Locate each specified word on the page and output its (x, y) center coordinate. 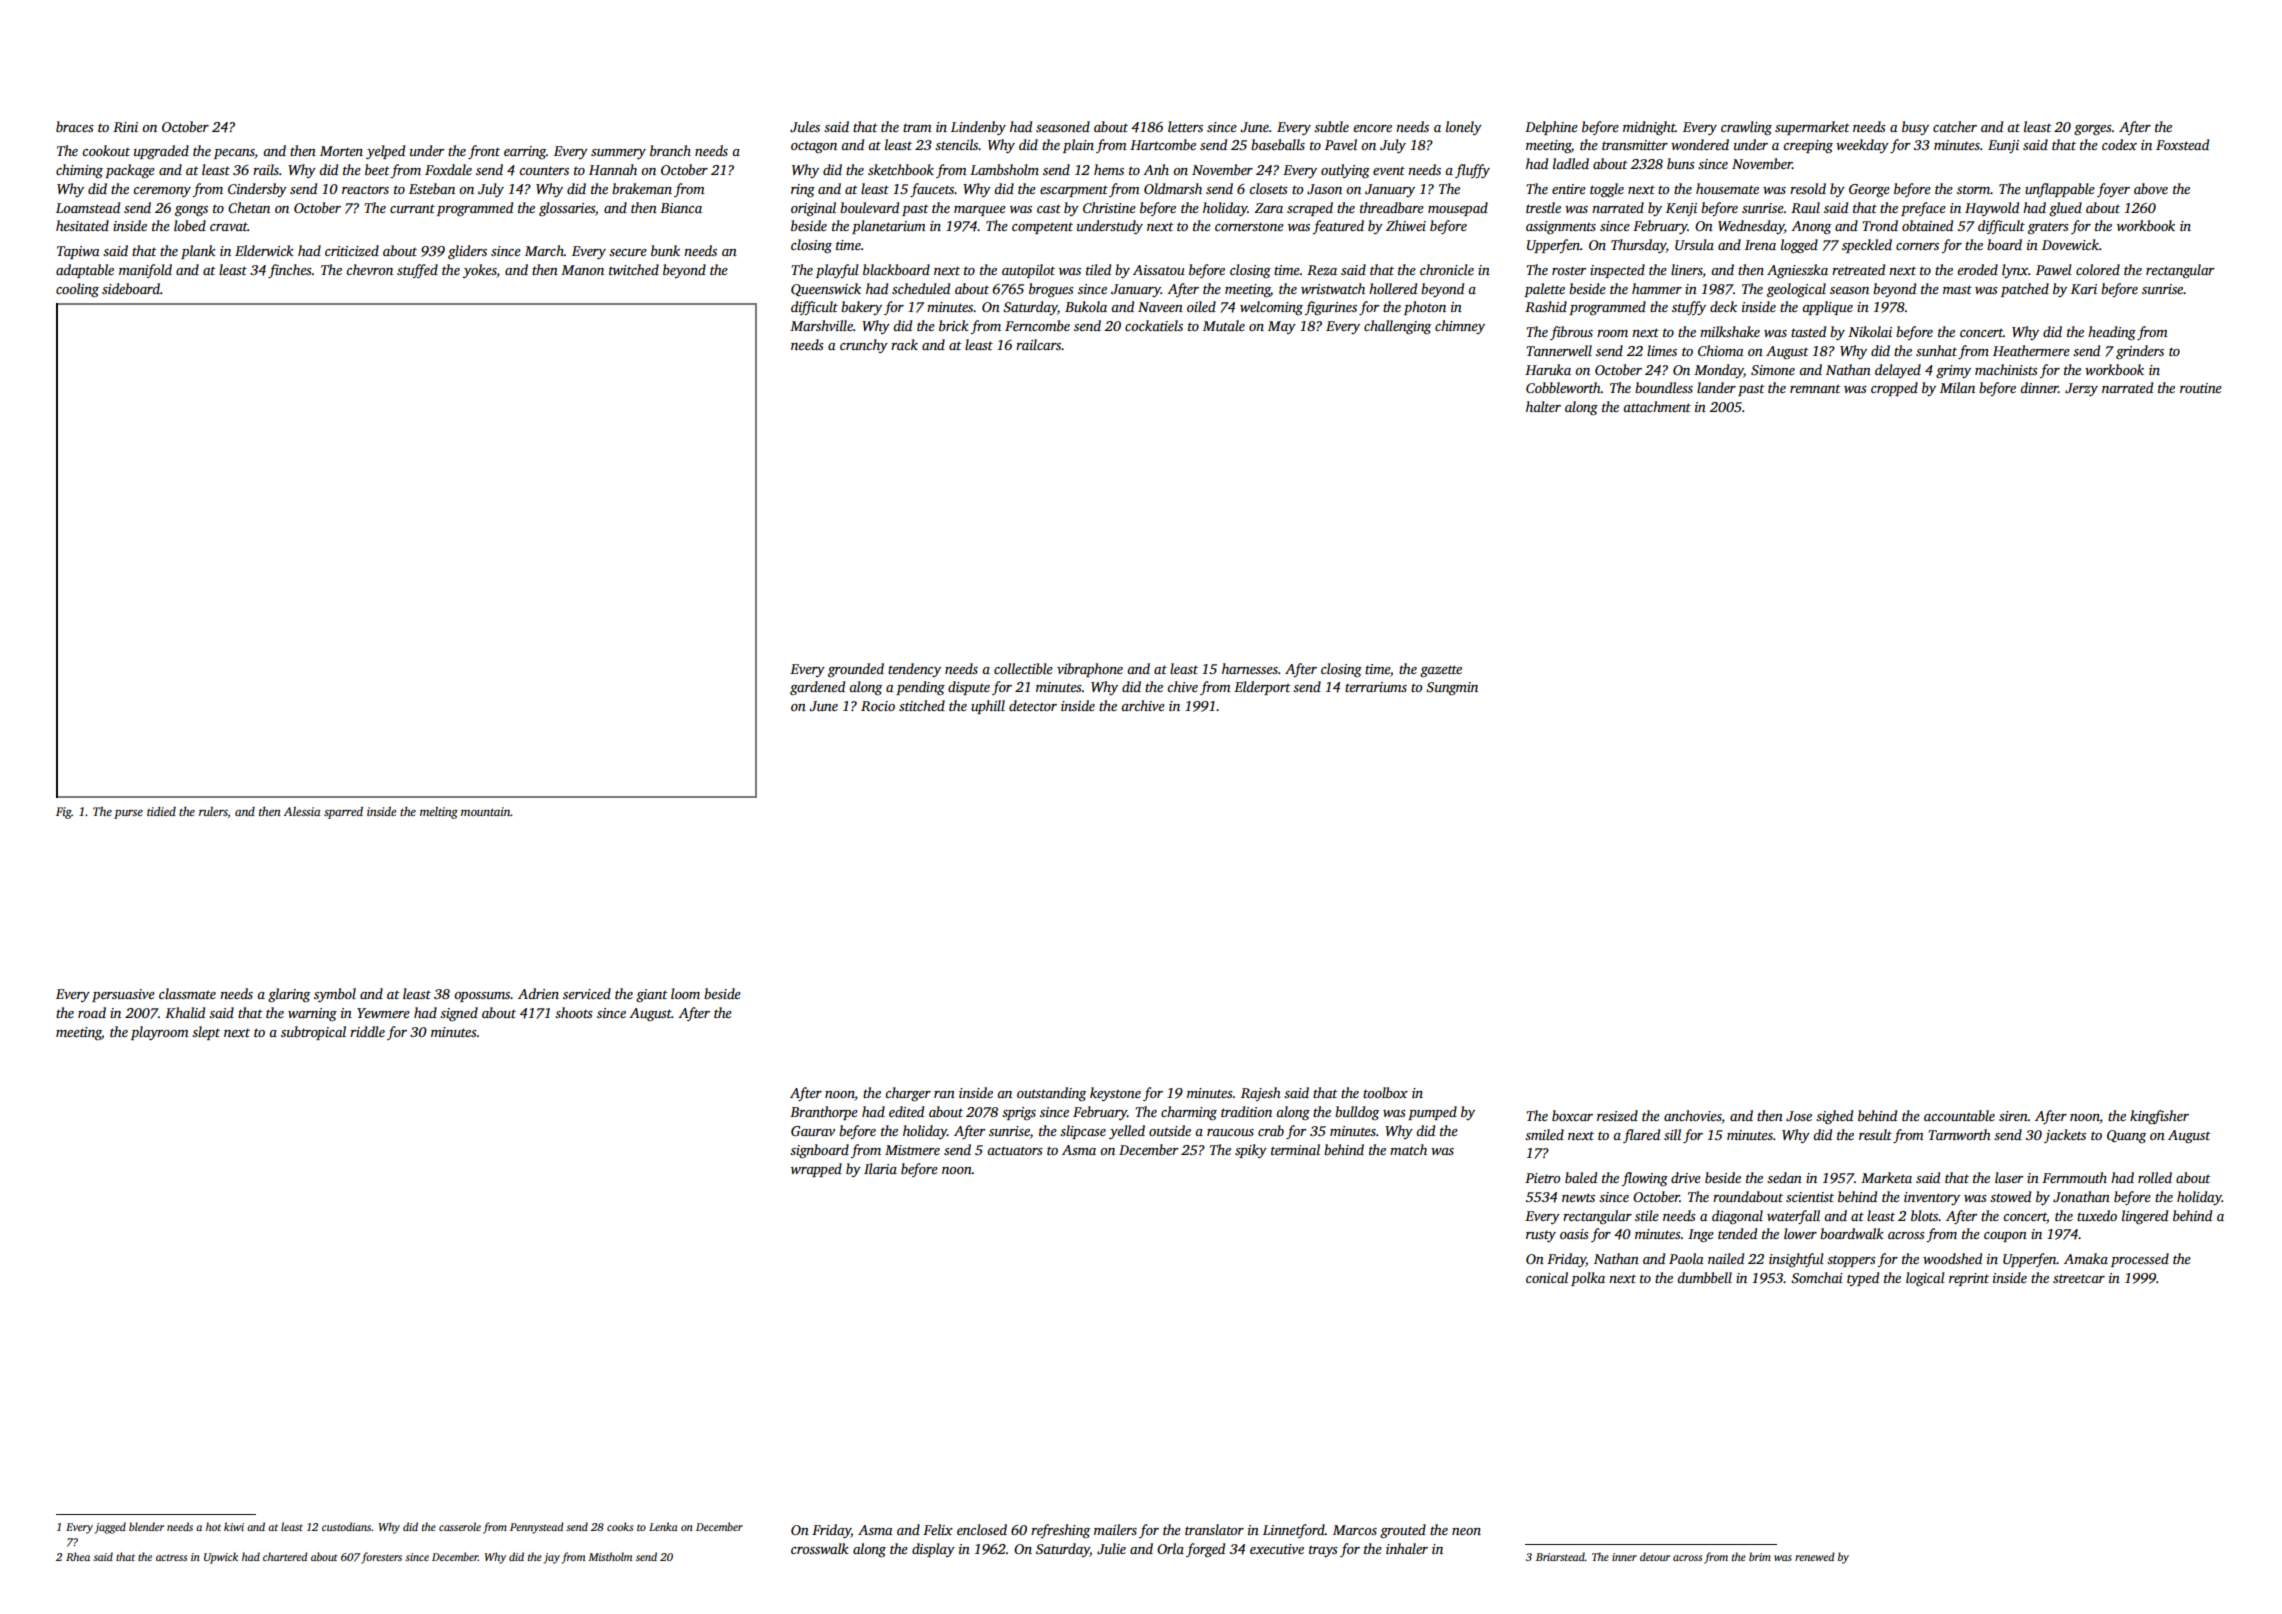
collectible (1023, 668)
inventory (1932, 1198)
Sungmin (1452, 688)
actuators (1015, 1150)
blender (146, 1526)
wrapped (816, 1170)
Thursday (1638, 246)
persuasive (123, 995)
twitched (634, 269)
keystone (1115, 1094)
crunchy (864, 346)
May (1282, 327)
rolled (2155, 1177)
